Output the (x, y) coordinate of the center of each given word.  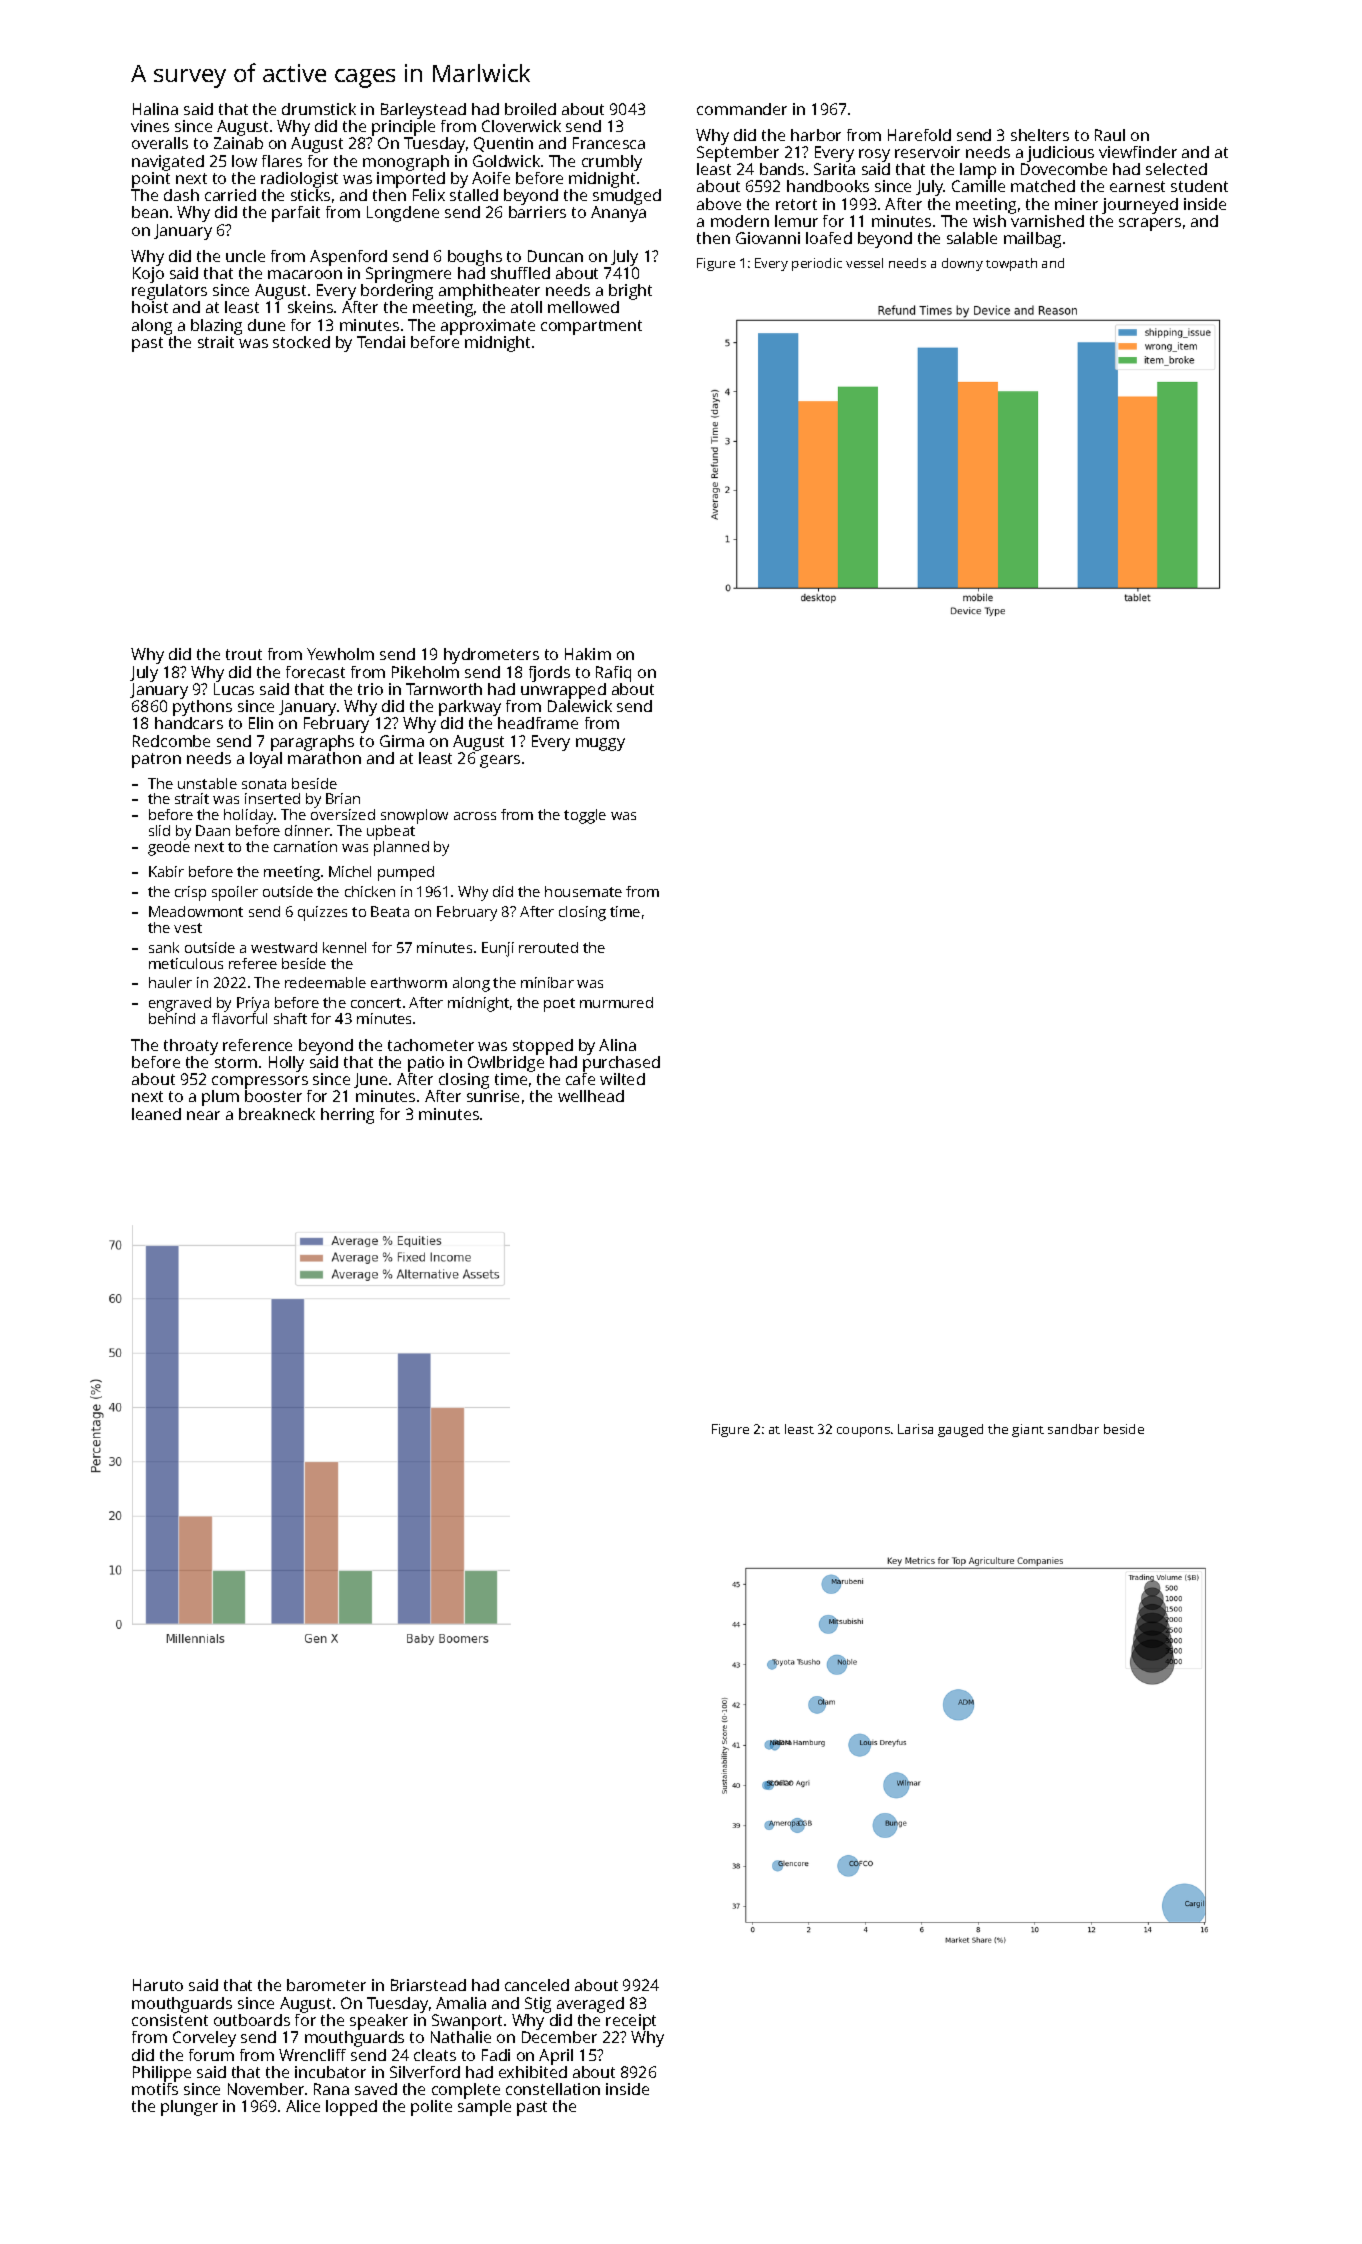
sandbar (1073, 1429)
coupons (863, 1432)
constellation (553, 2089)
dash (181, 195)
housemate (583, 891)
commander (742, 109)
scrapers (1150, 224)
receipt (631, 2022)
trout (244, 654)
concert (376, 1003)
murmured (616, 1002)
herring (347, 1116)
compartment (591, 327)
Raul (1110, 135)
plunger (189, 2108)
